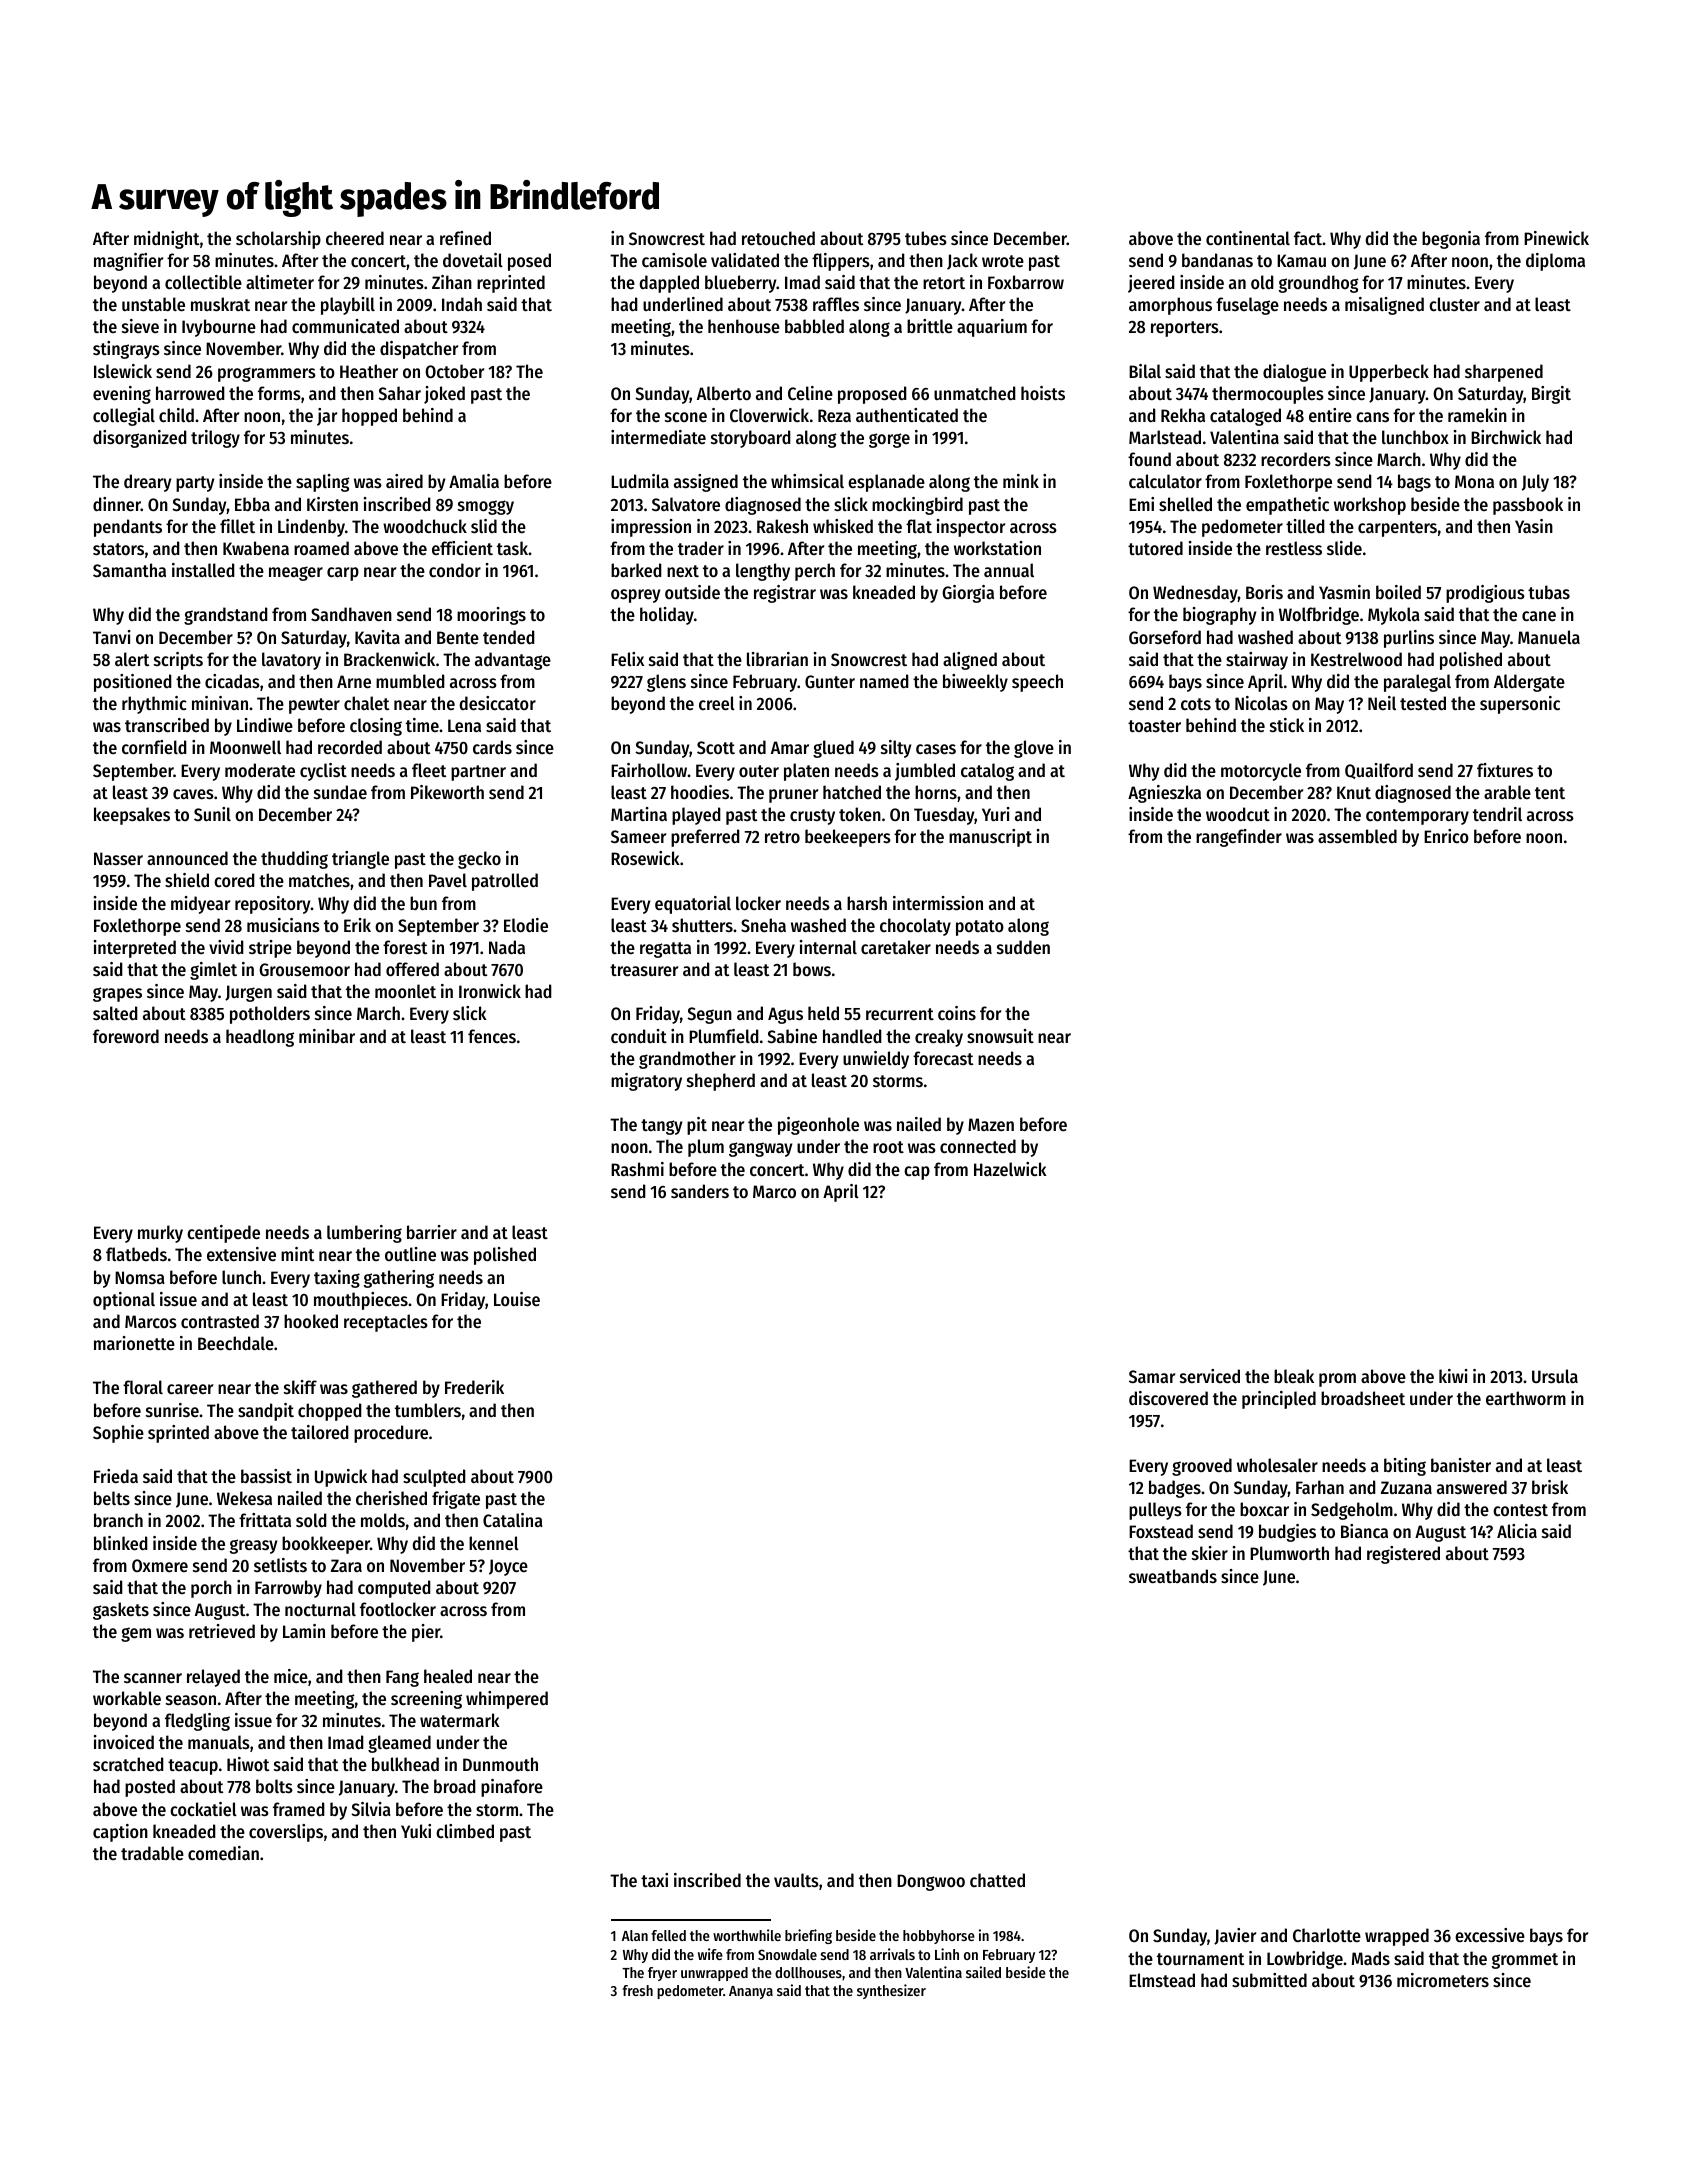  What do you see at coordinates (796, 1880) in the page?
I see `vaults` at bounding box center [796, 1880].
